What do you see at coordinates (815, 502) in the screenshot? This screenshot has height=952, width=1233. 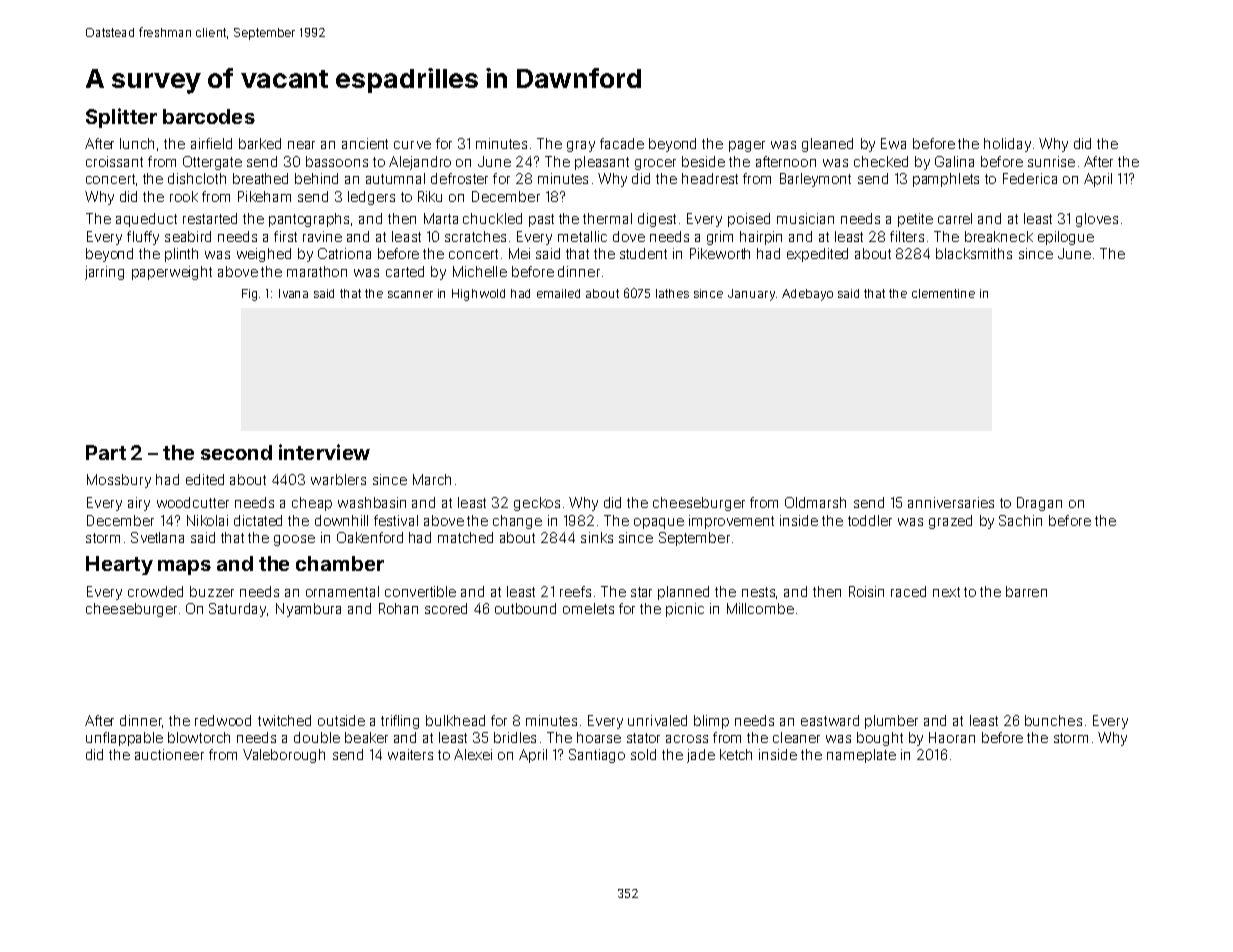 I see `Oldmarsh` at bounding box center [815, 502].
